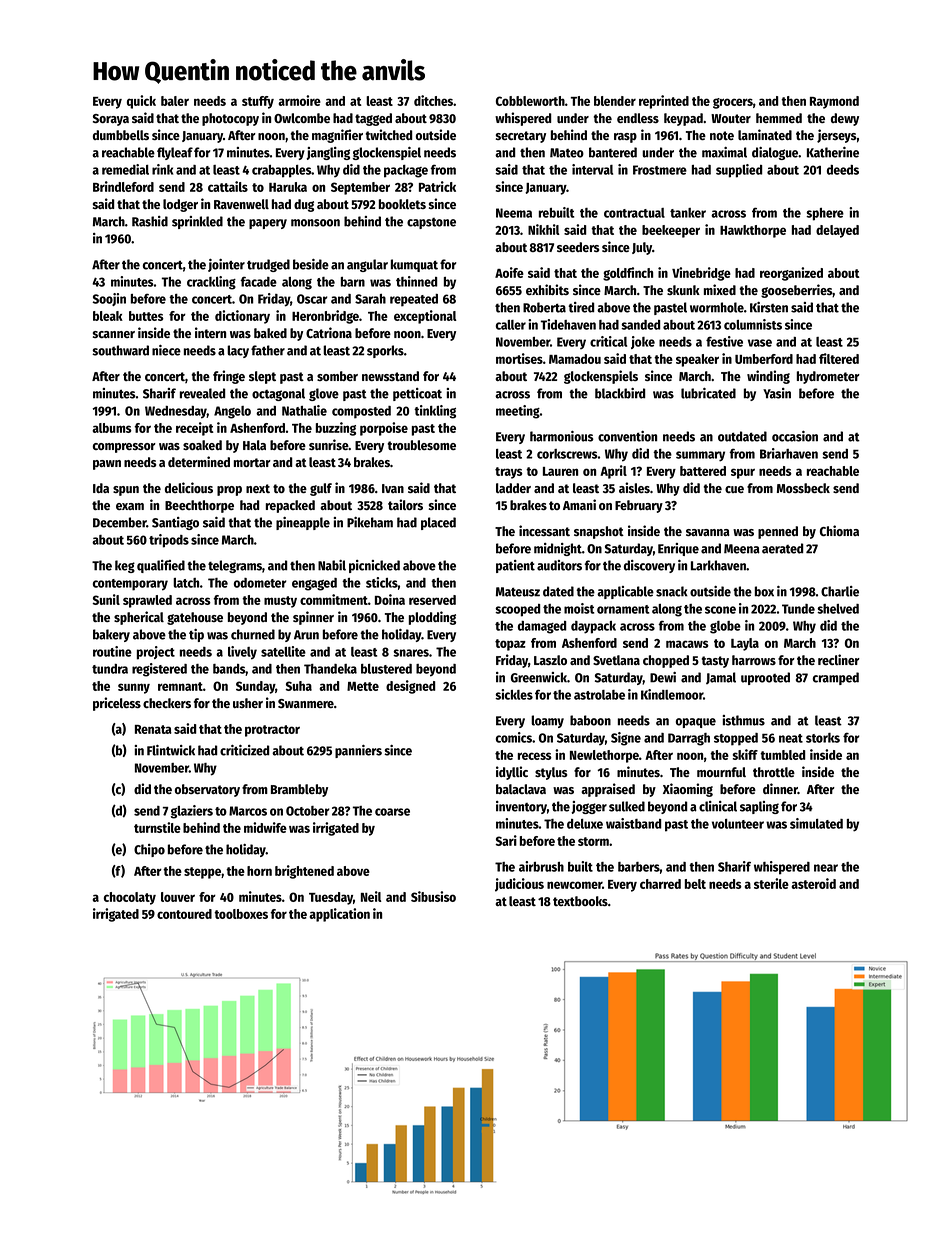  Describe the element at coordinates (109, 299) in the screenshot. I see `Soojin` at that location.
